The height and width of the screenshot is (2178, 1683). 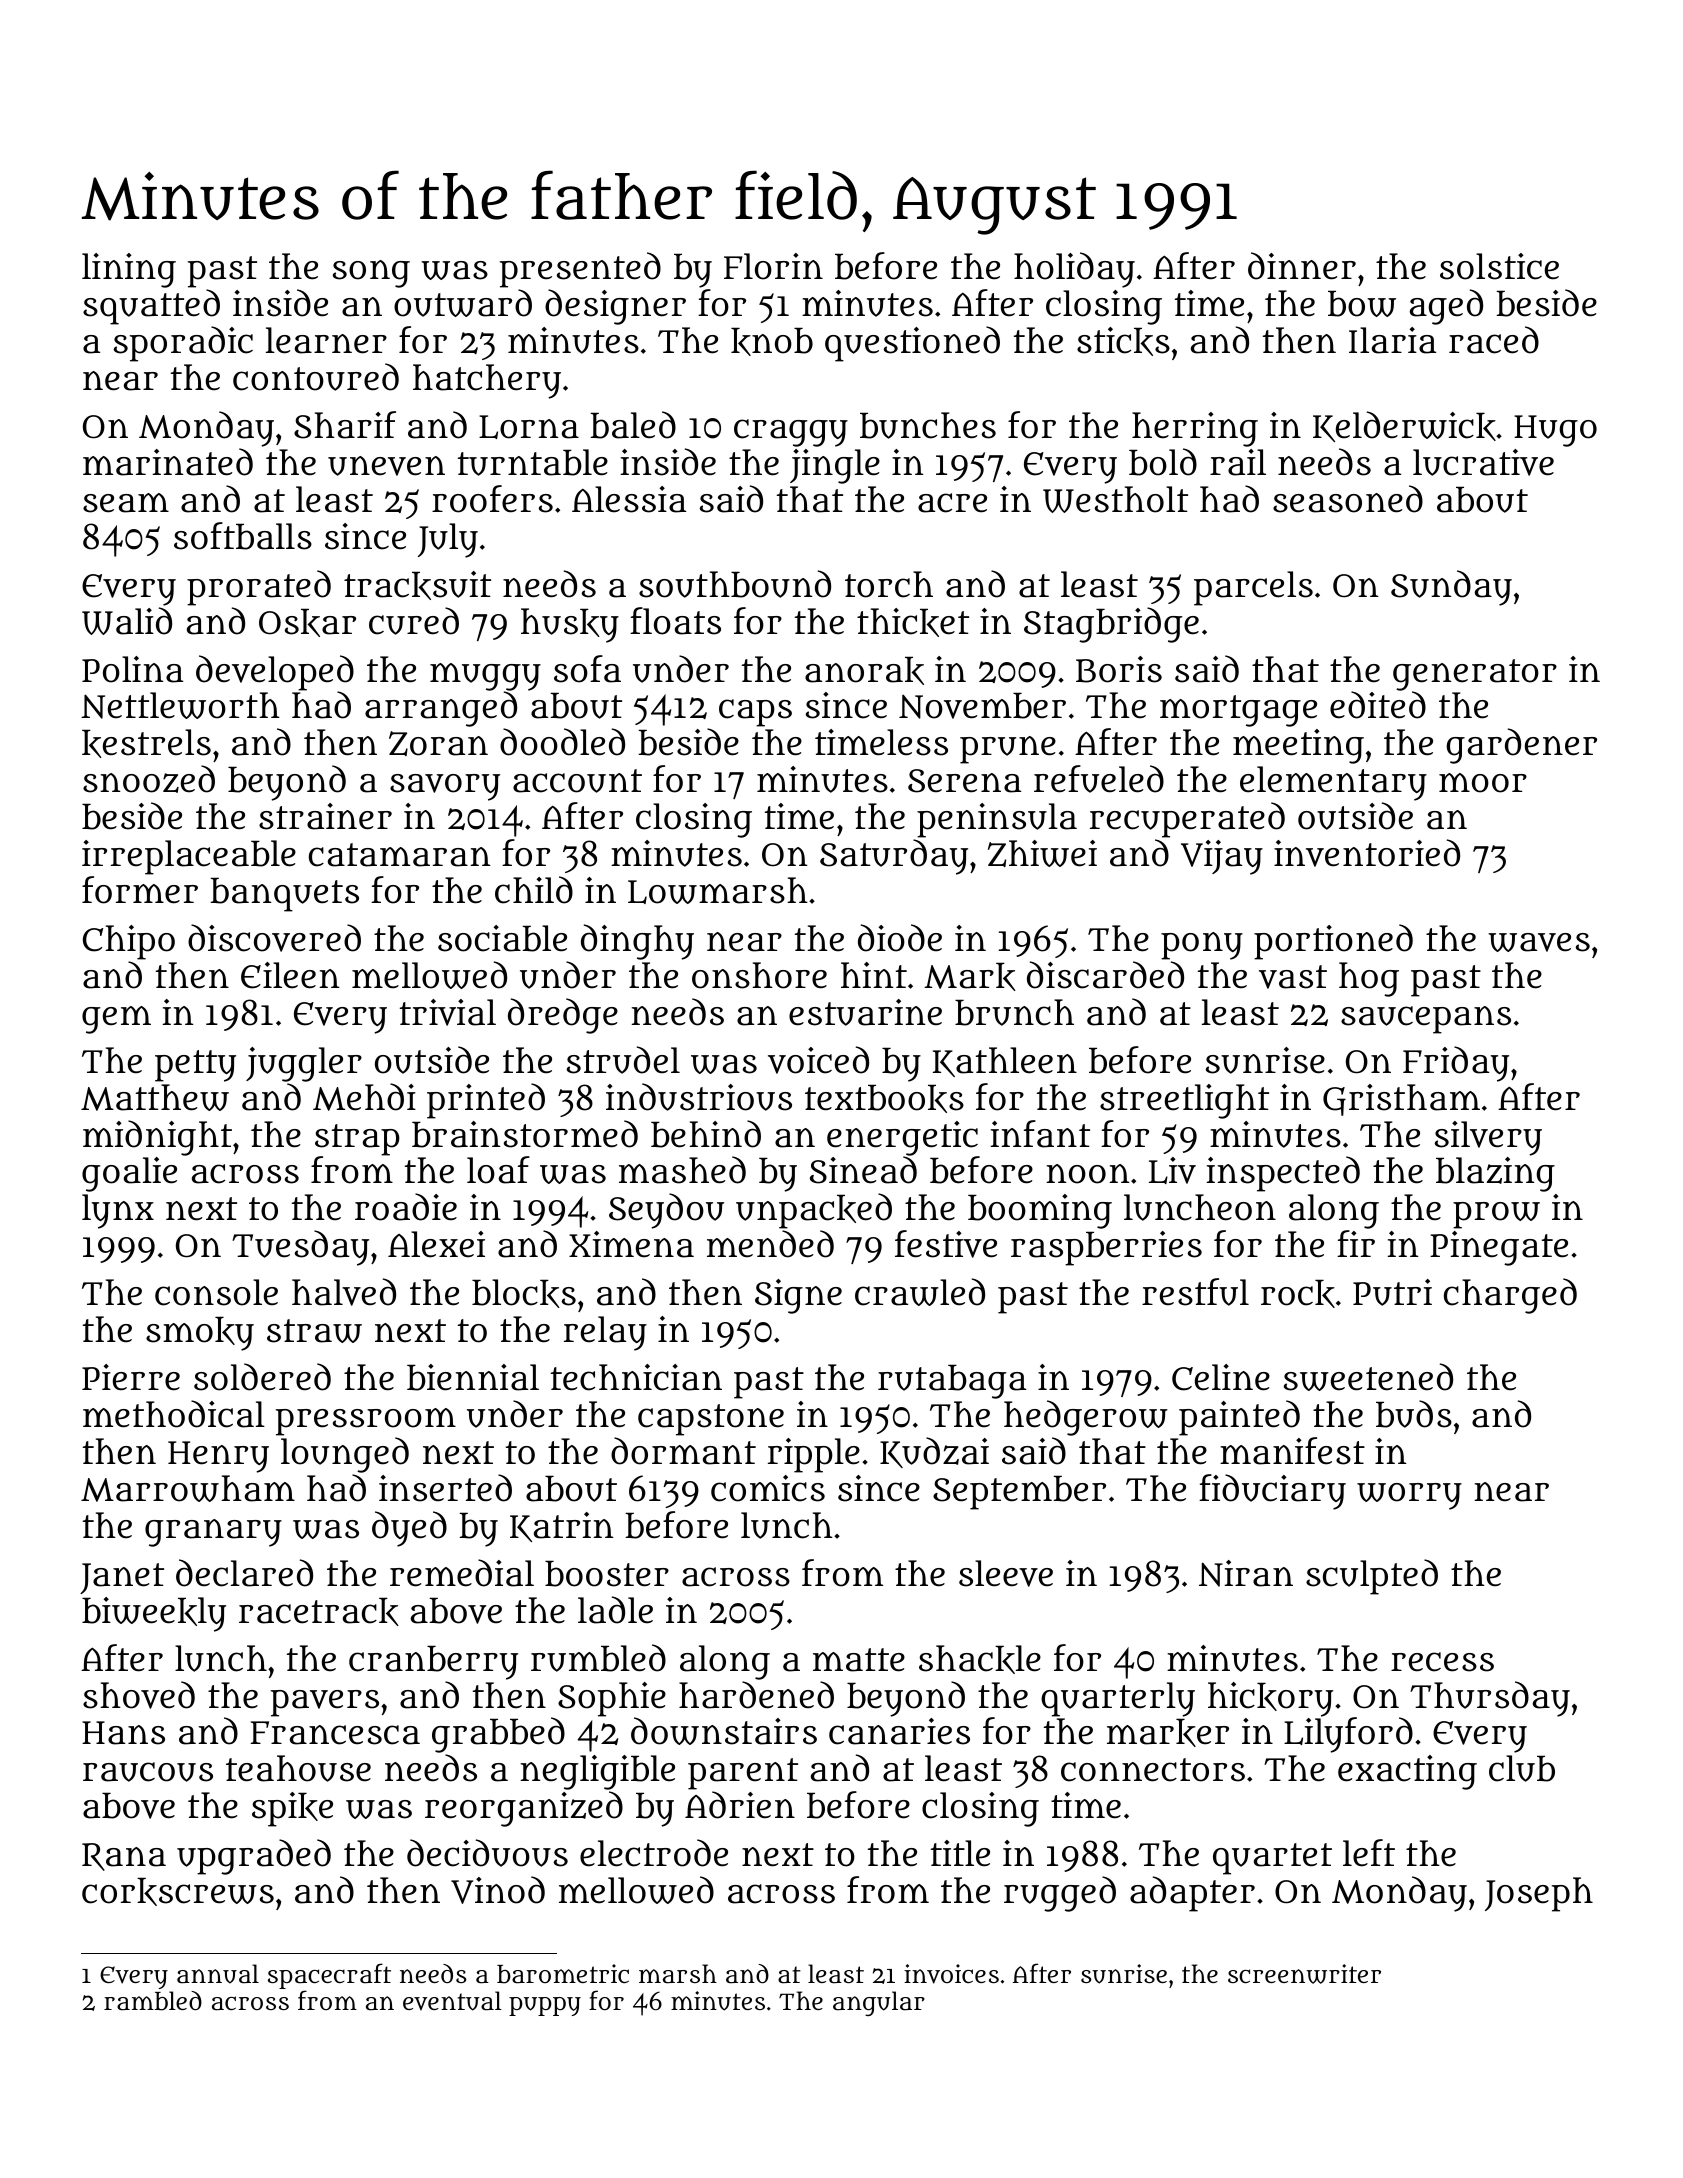 What do you see at coordinates (1105, 975) in the screenshot?
I see `discarded` at bounding box center [1105, 975].
